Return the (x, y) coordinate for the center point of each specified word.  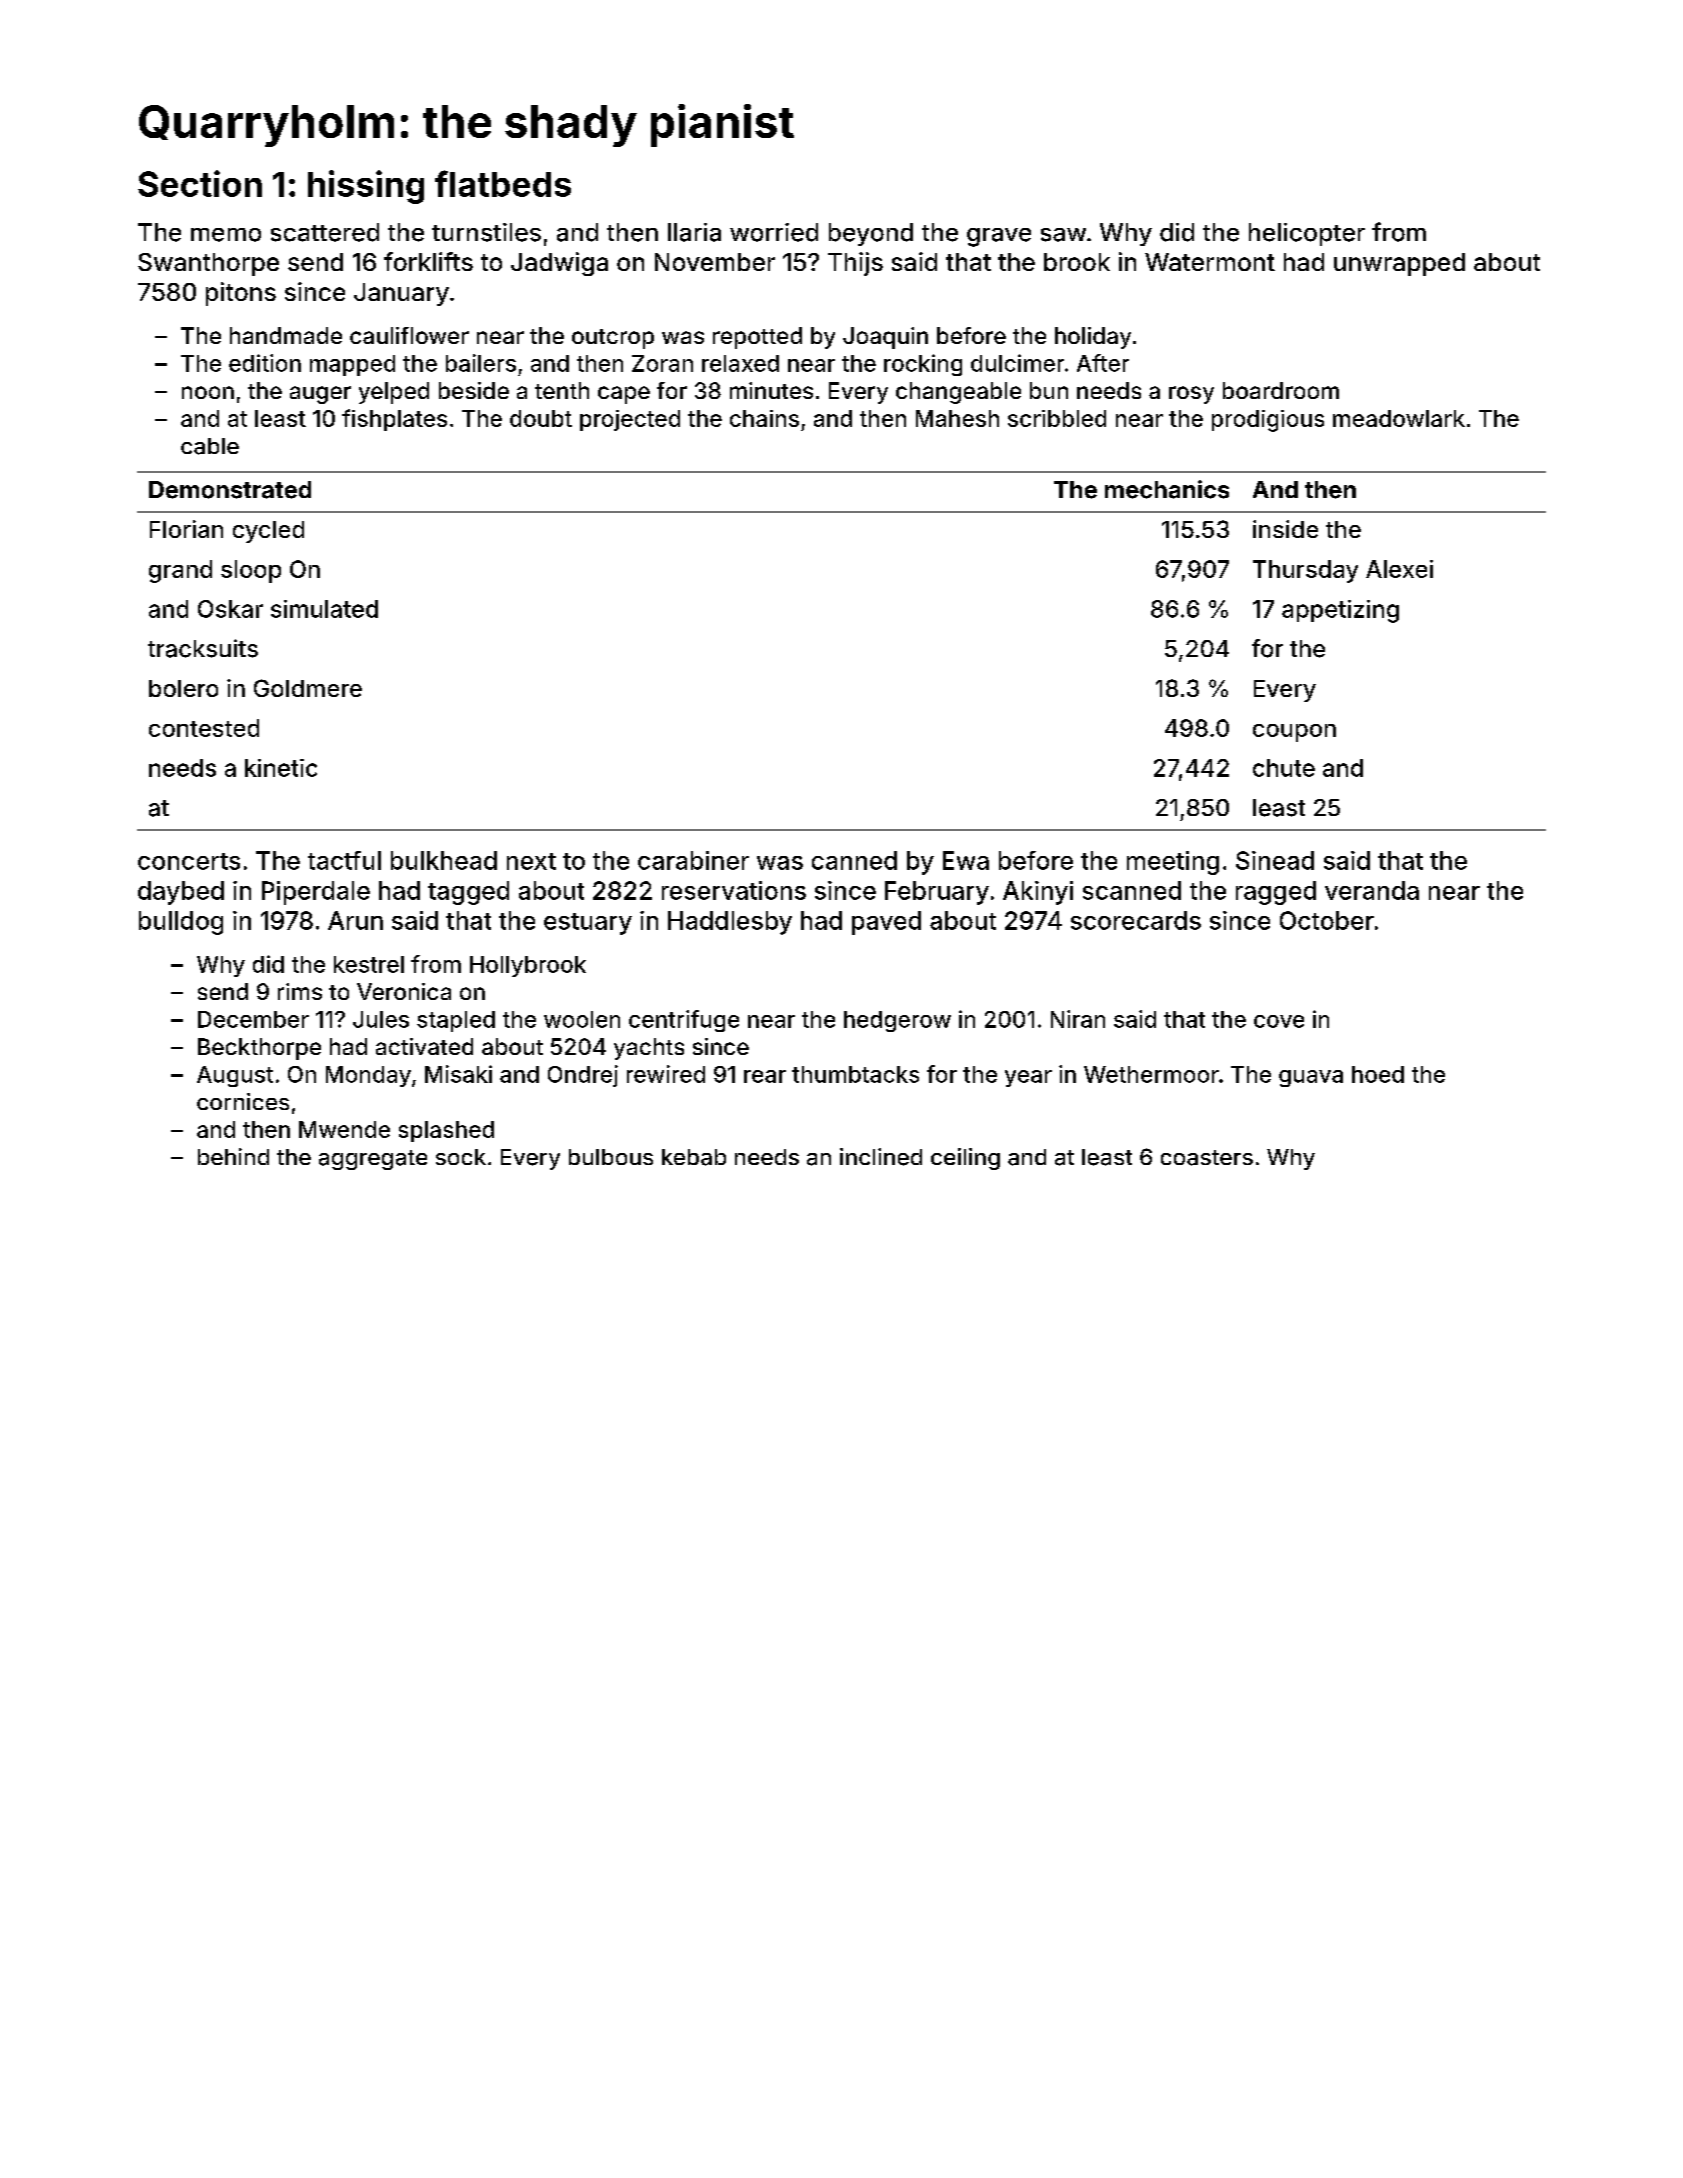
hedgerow (897, 1021)
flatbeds (503, 183)
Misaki (458, 1074)
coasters (1207, 1158)
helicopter (1307, 234)
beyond (871, 234)
